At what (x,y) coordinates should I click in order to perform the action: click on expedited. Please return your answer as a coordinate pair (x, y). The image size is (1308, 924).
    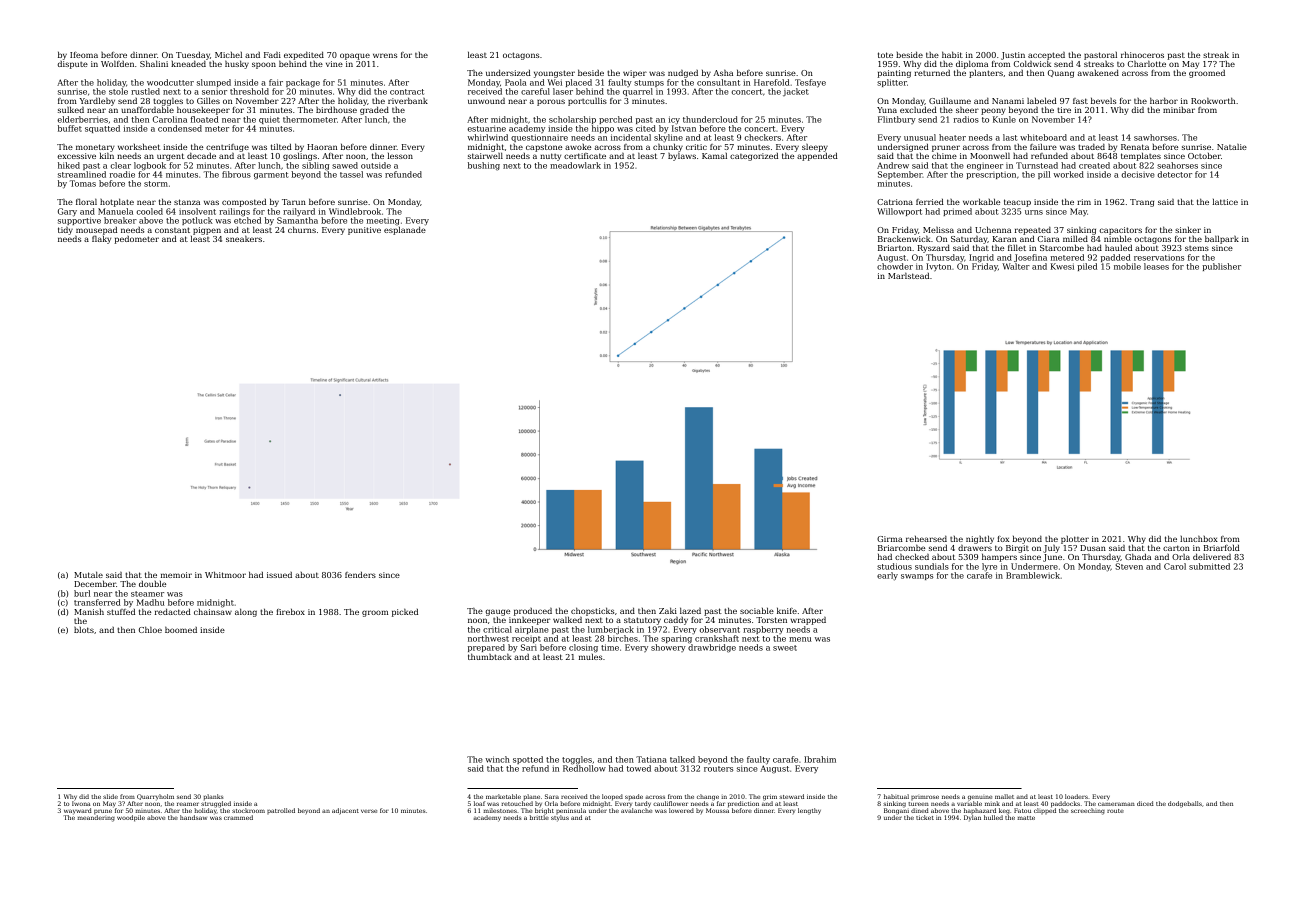
    Looking at the image, I should click on (304, 55).
